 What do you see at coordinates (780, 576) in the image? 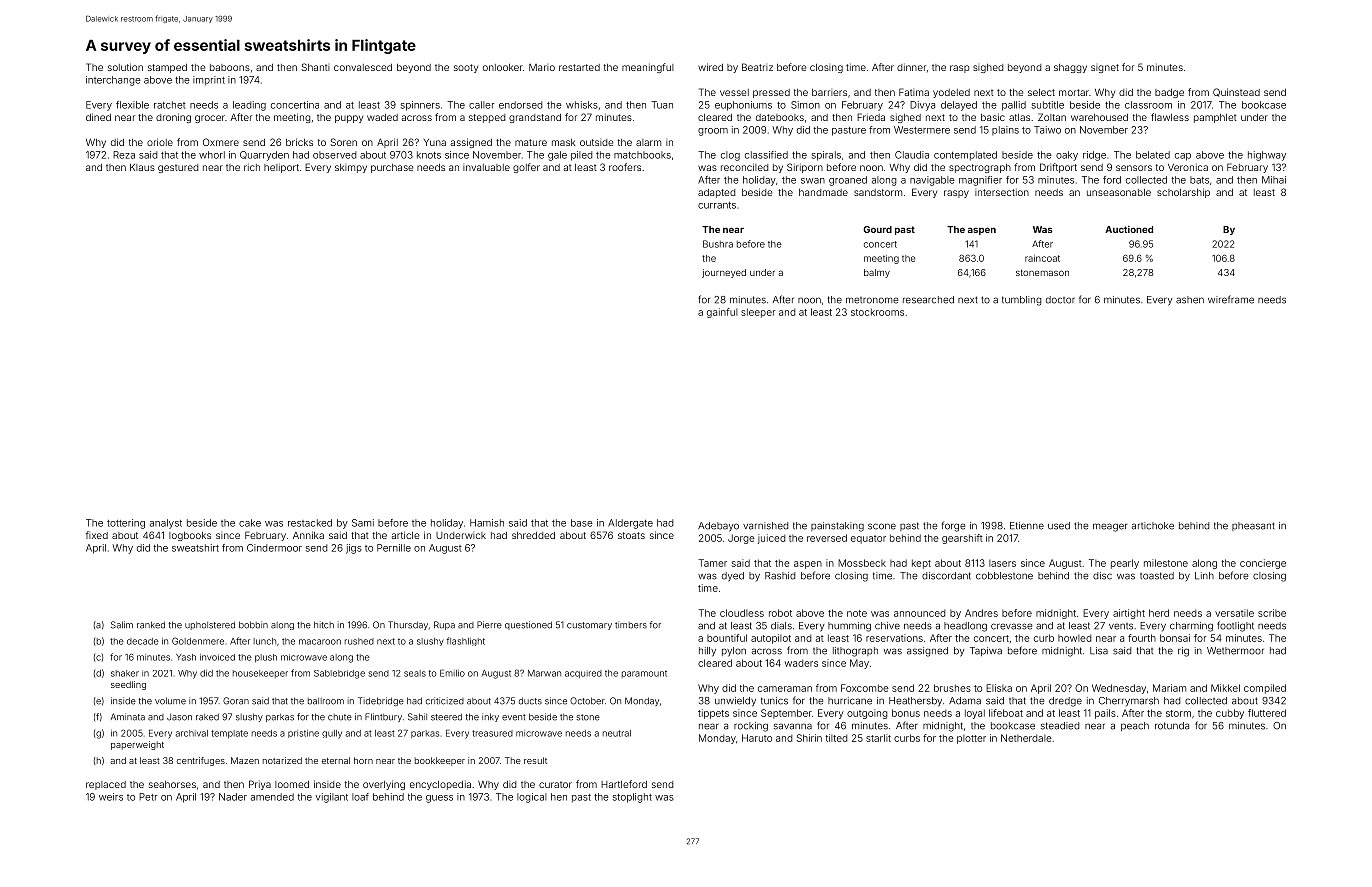
I see `Rashid` at bounding box center [780, 576].
